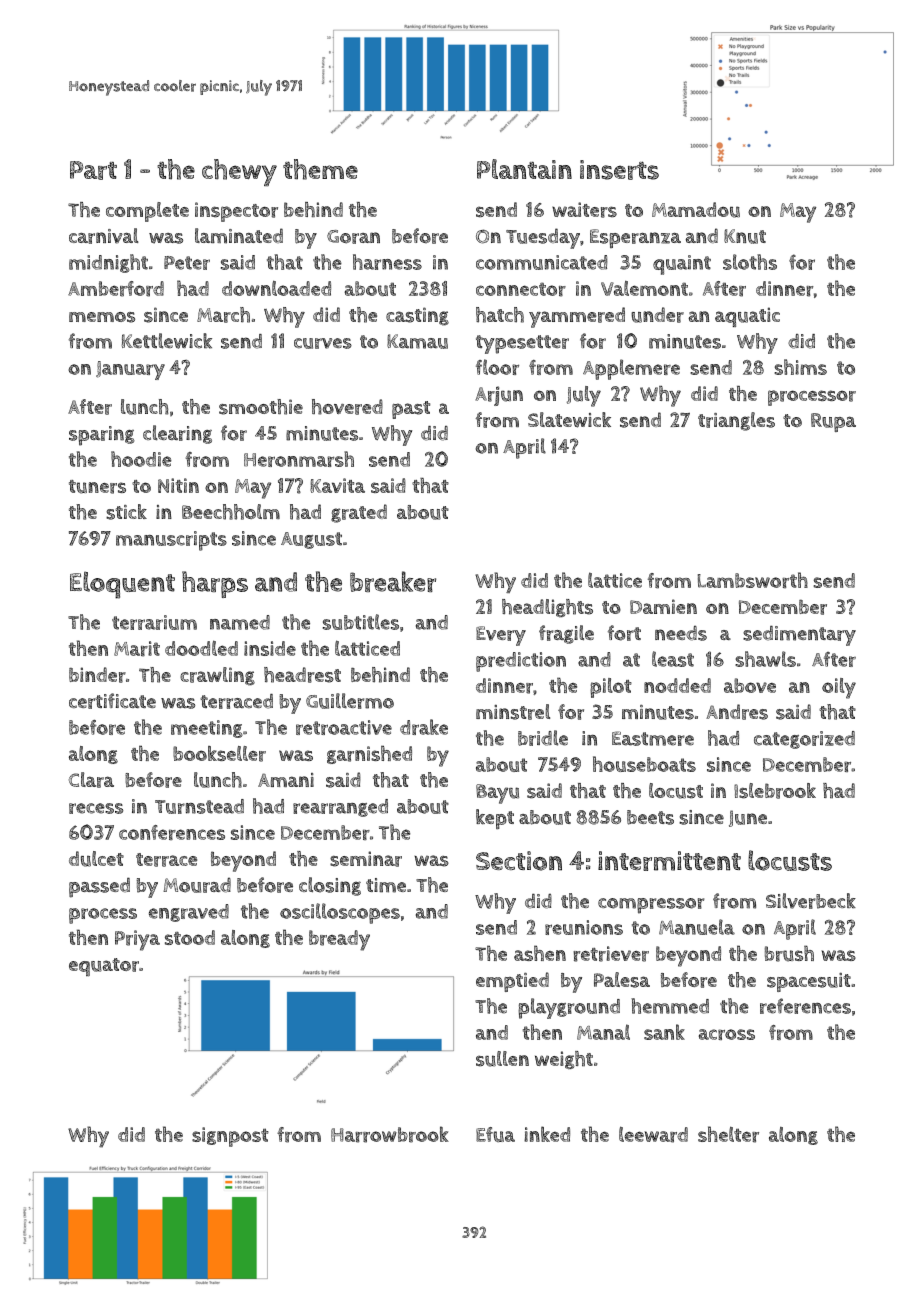 The image size is (924, 1311). What do you see at coordinates (276, 288) in the document?
I see `downloaded` at bounding box center [276, 288].
